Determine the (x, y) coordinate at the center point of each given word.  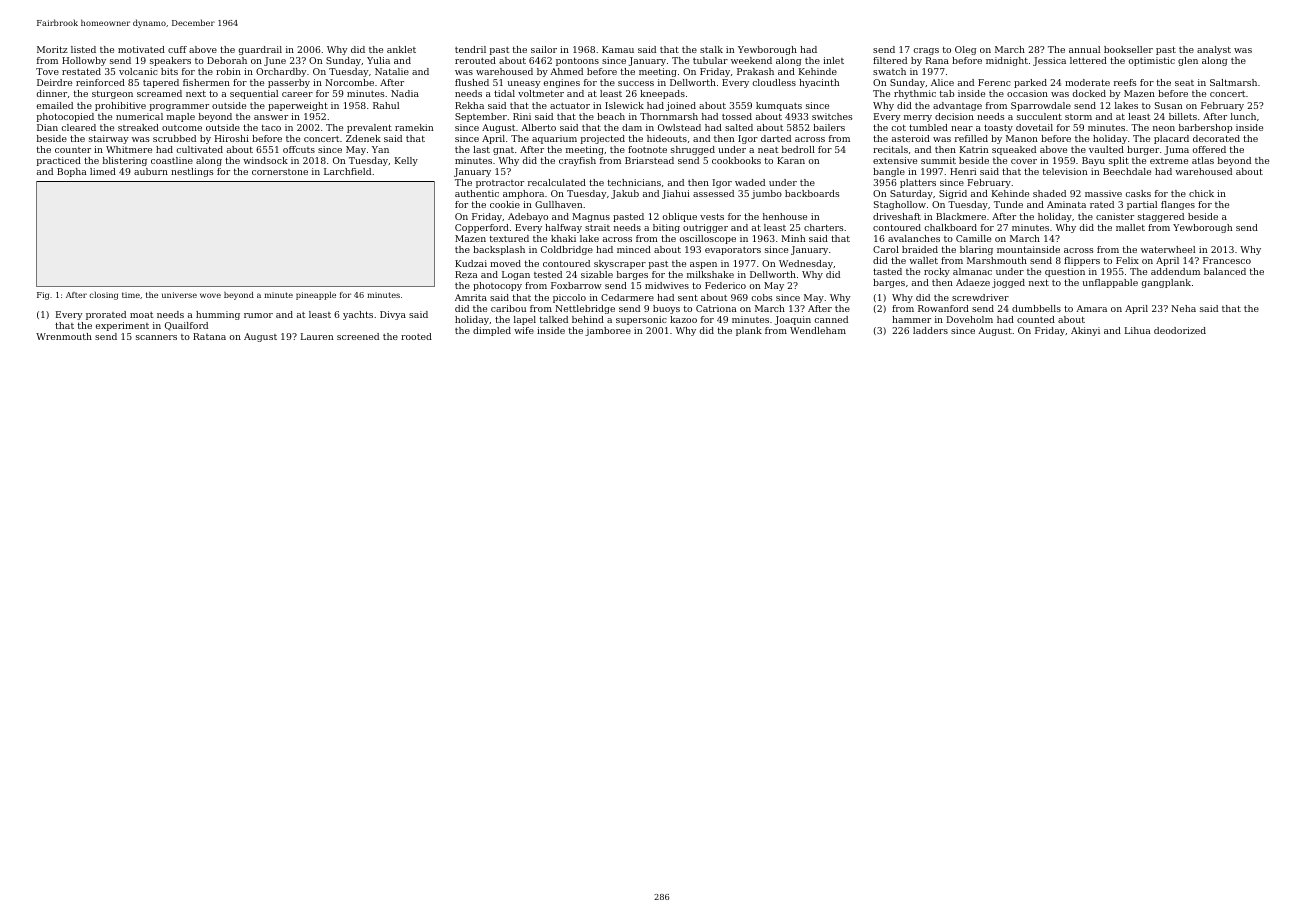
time (131, 295)
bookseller (1128, 49)
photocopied (65, 117)
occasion (1027, 93)
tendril (470, 49)
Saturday (911, 194)
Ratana (209, 336)
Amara (1091, 308)
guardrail (260, 50)
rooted (416, 336)
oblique (680, 217)
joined (681, 106)
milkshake (710, 274)
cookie (505, 204)
